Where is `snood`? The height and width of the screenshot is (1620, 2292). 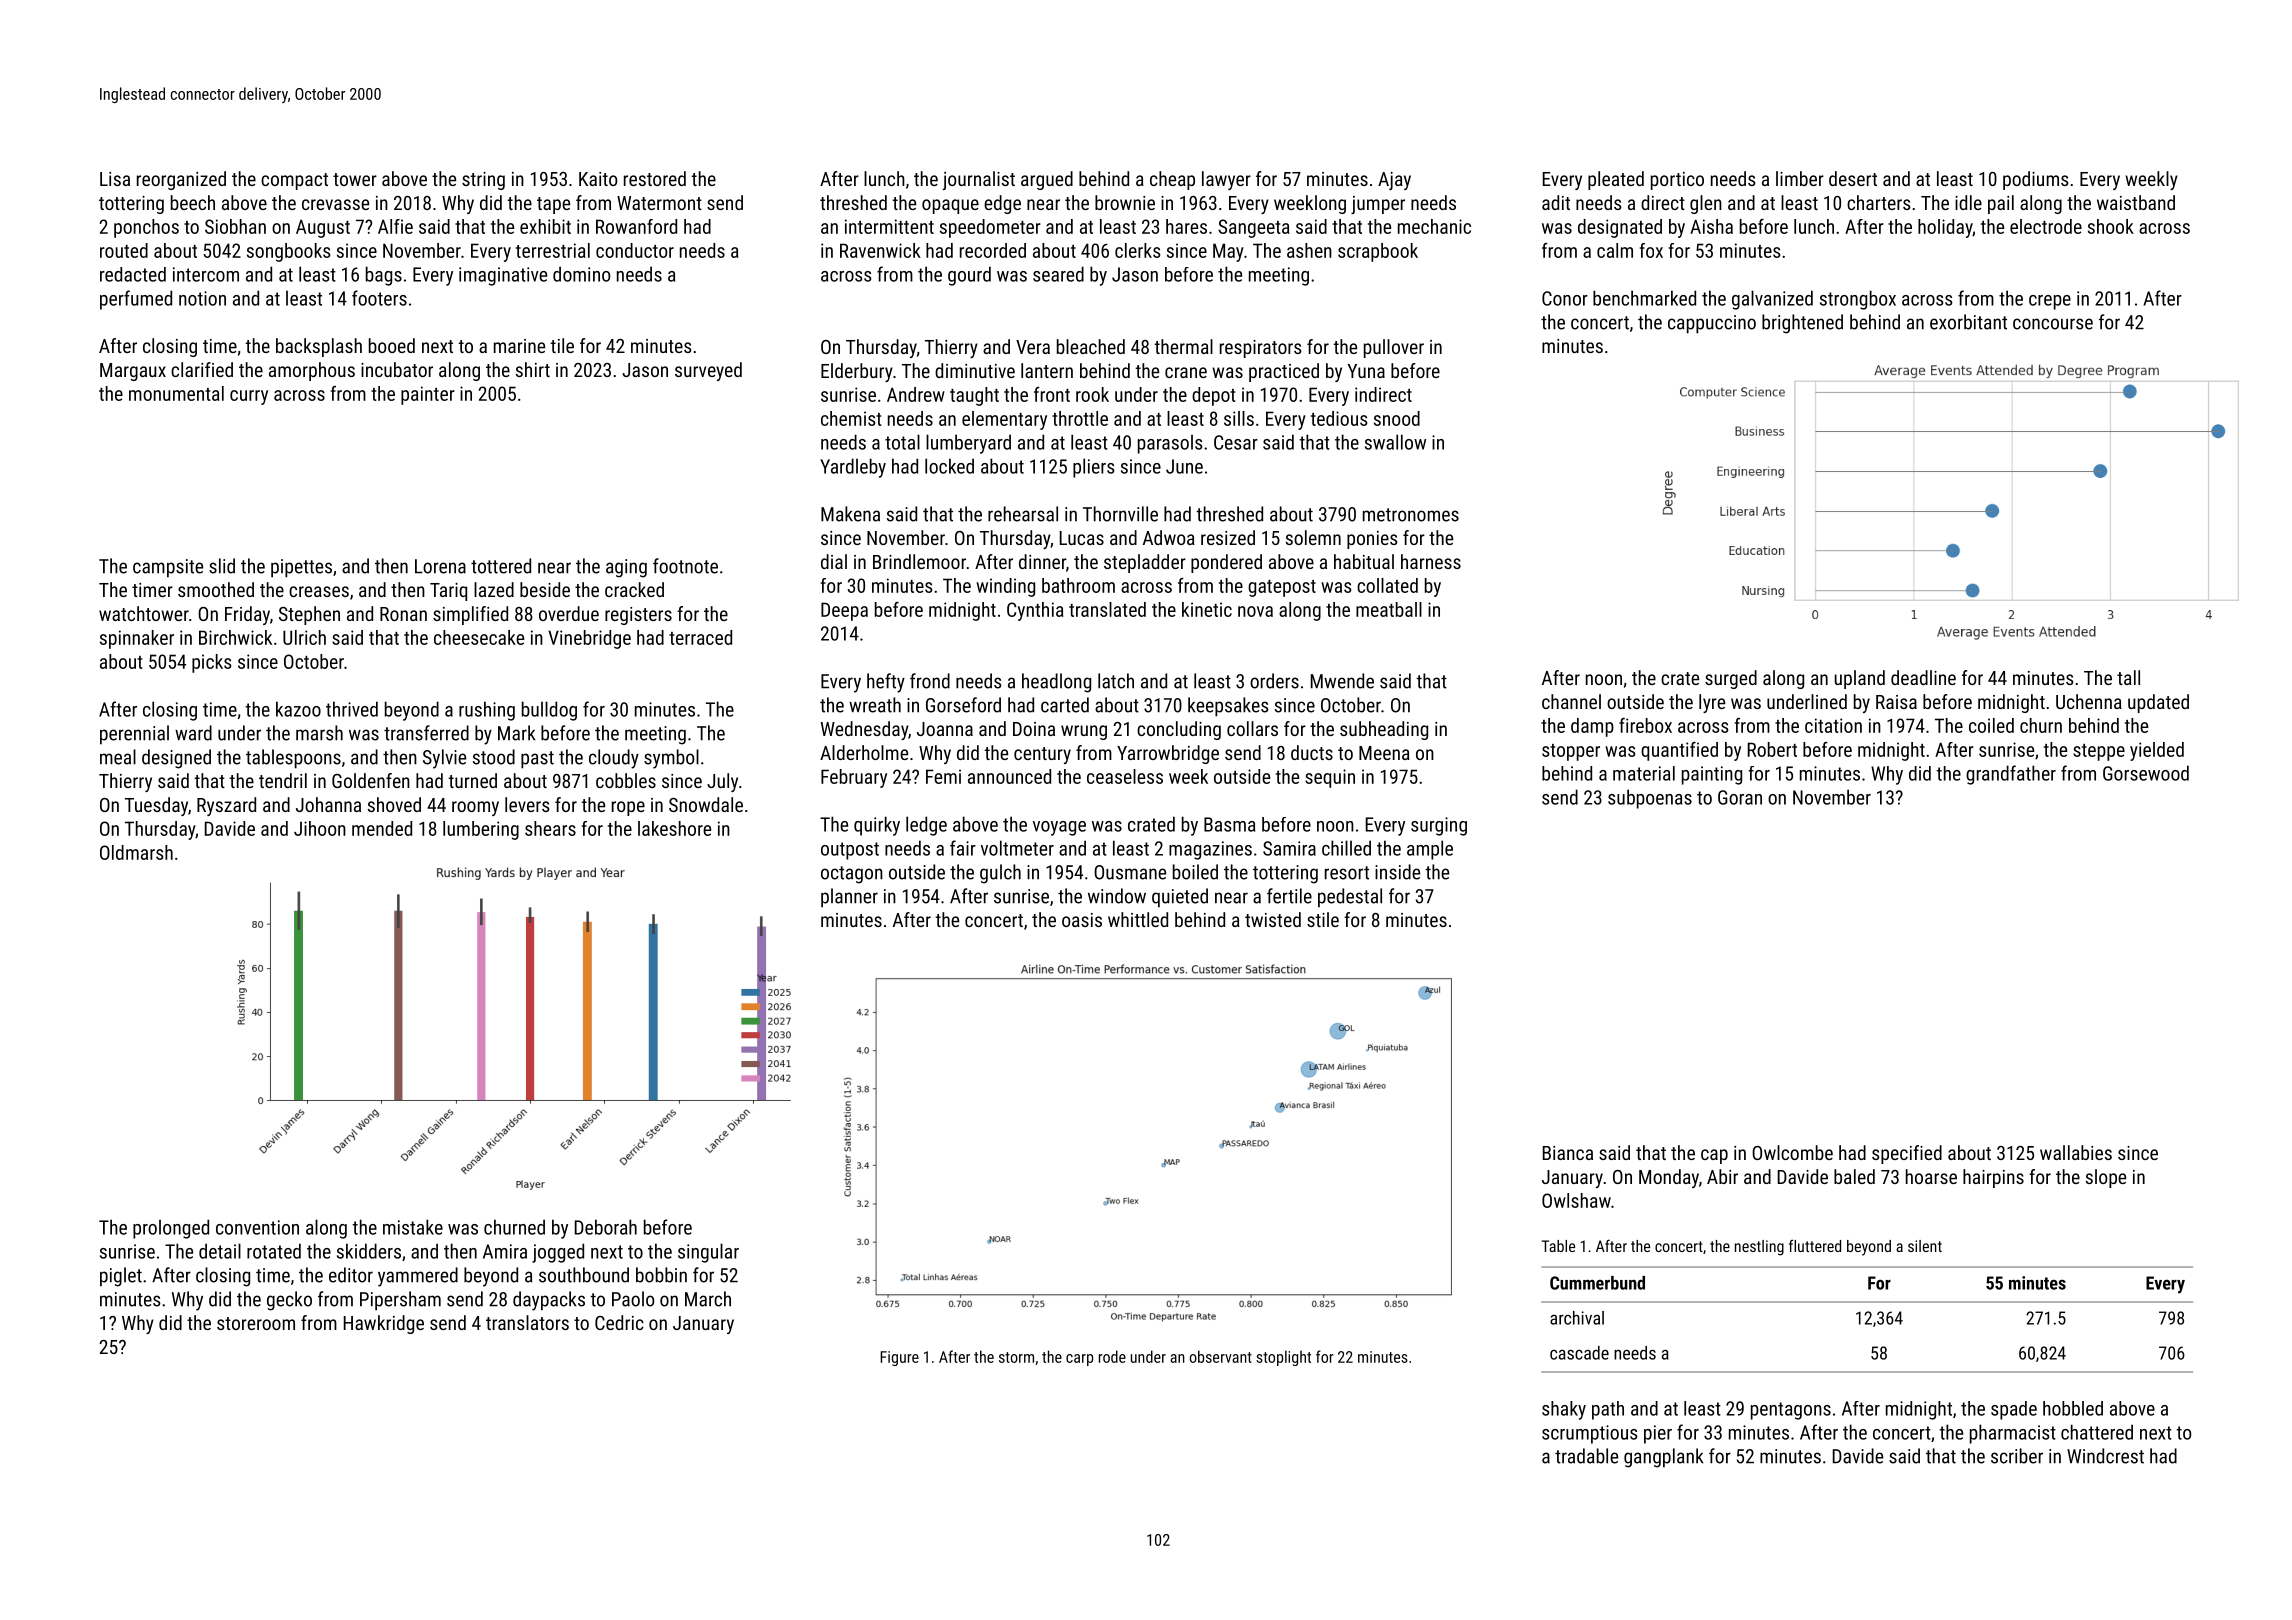
snood is located at coordinates (1397, 418).
